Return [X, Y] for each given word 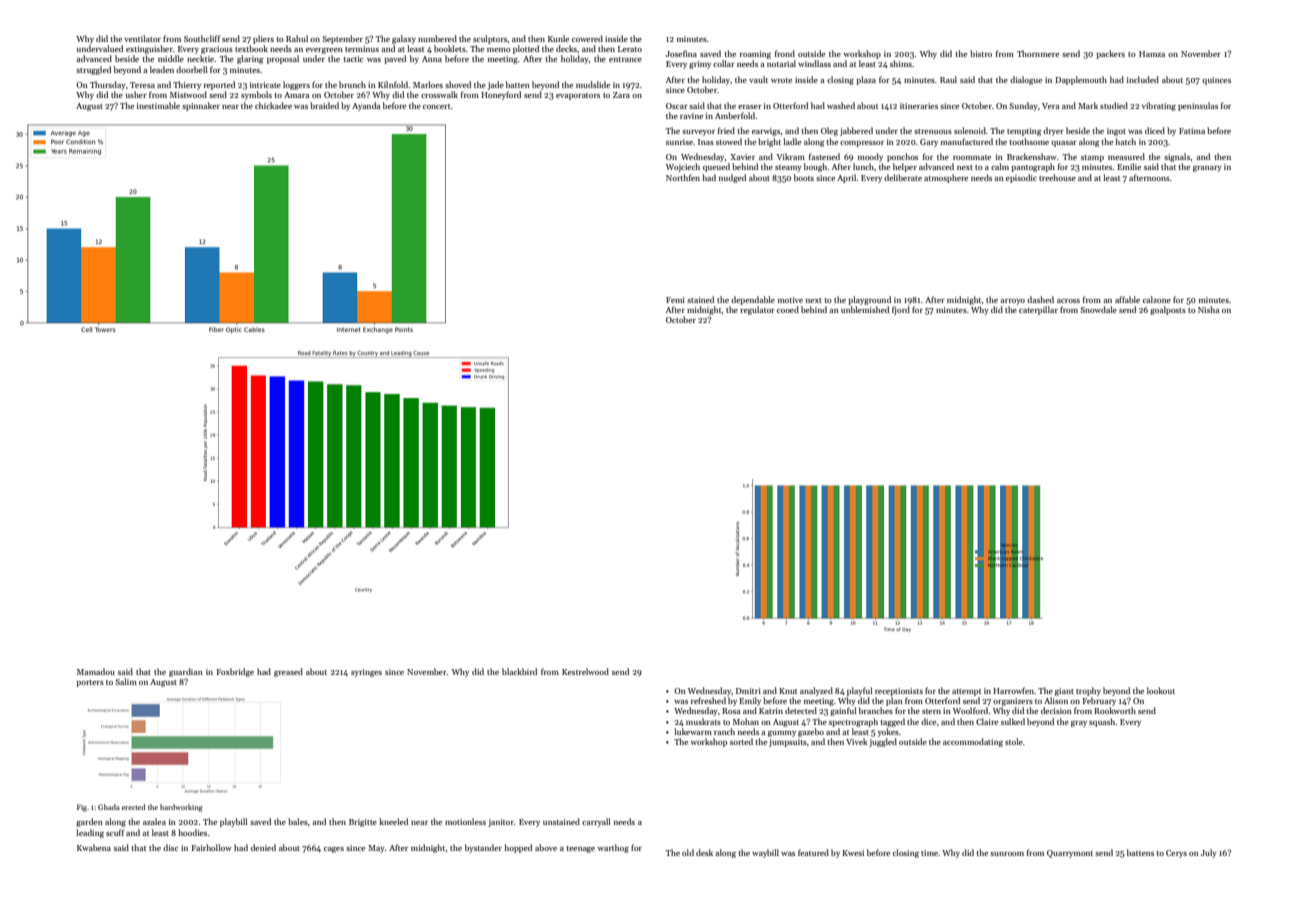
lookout [1161, 690]
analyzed [816, 691]
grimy [700, 65]
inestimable [158, 105]
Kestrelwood [585, 671]
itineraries [919, 106]
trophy [1088, 691]
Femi [675, 300]
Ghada [109, 807]
